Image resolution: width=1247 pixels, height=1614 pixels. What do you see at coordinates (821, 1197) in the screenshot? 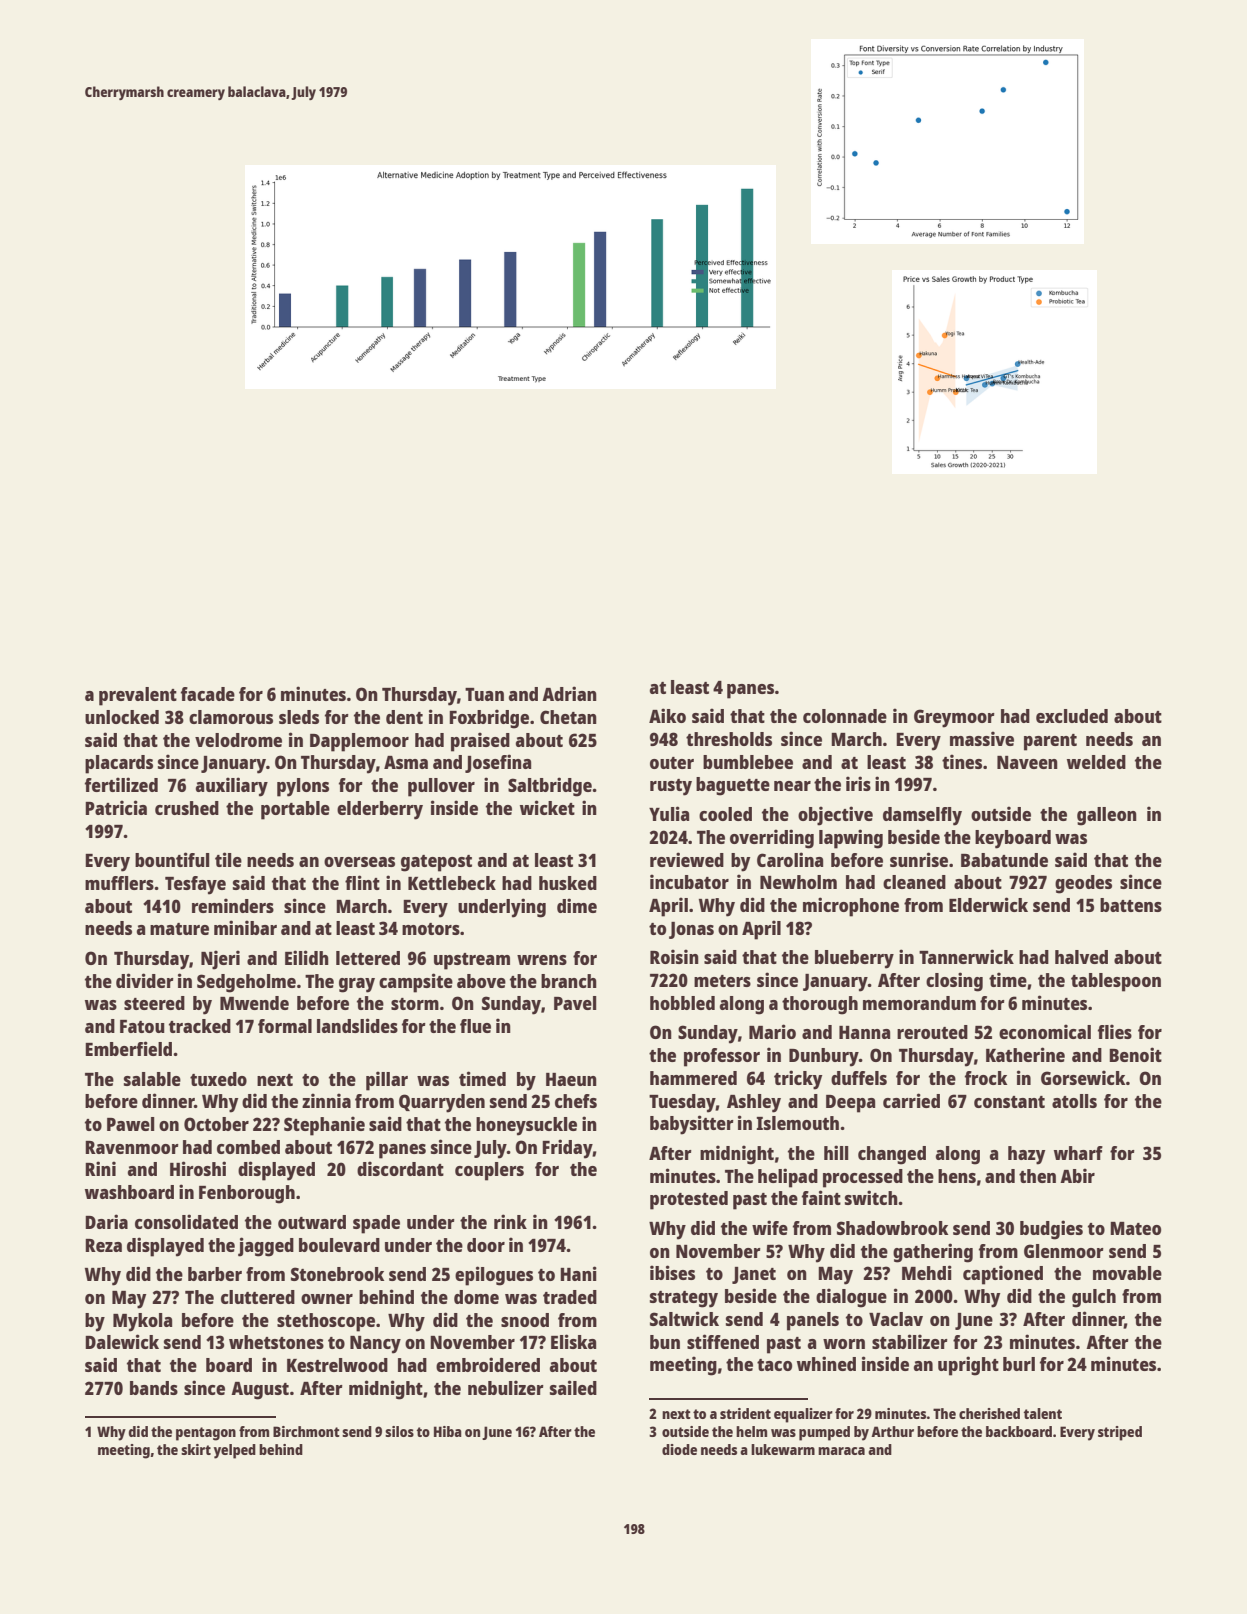
I see `faint` at bounding box center [821, 1197].
